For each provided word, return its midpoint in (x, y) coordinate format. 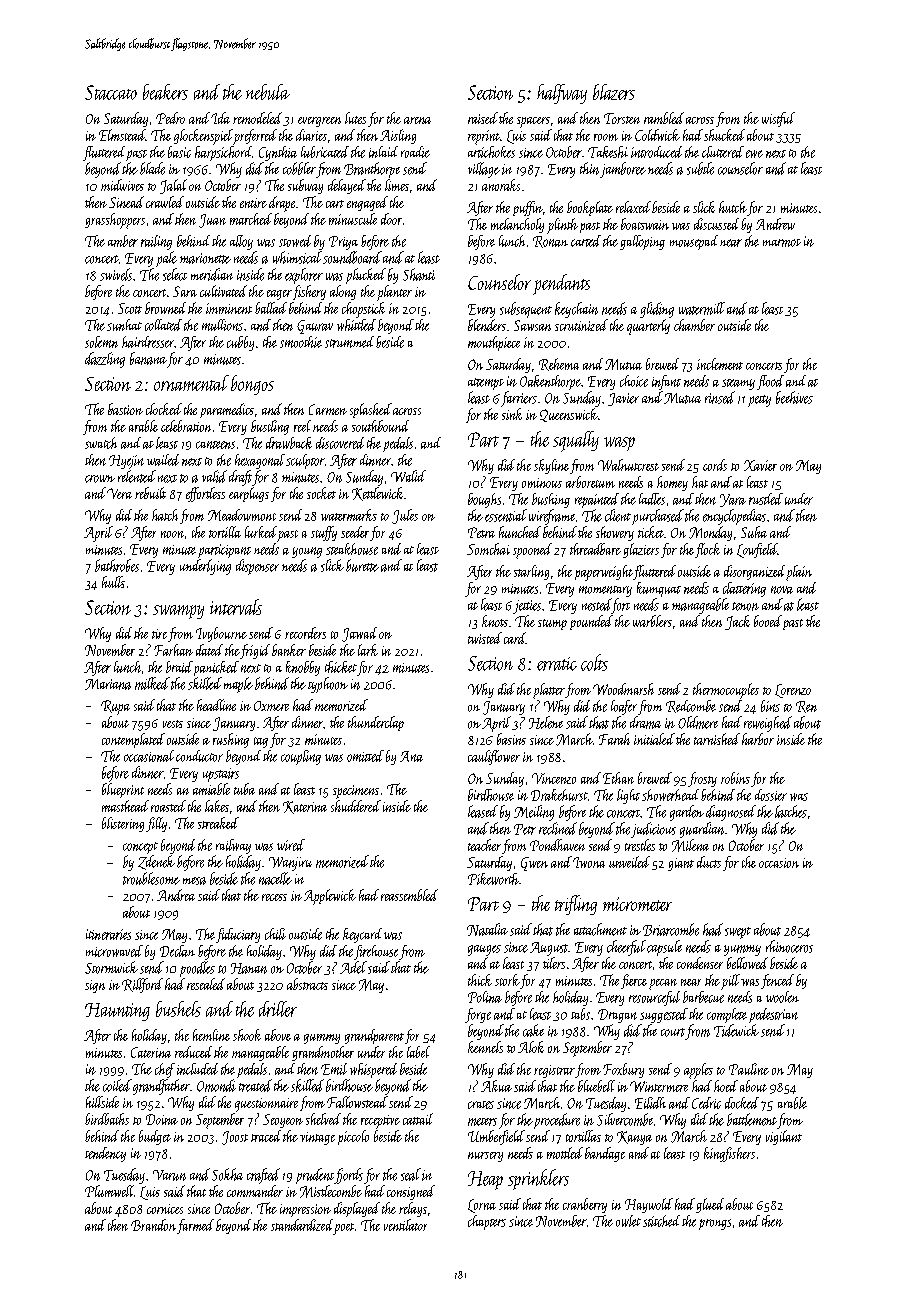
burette (362, 565)
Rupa (115, 707)
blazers (614, 92)
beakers (165, 92)
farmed (195, 1226)
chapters (487, 1222)
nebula (268, 92)
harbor (758, 739)
